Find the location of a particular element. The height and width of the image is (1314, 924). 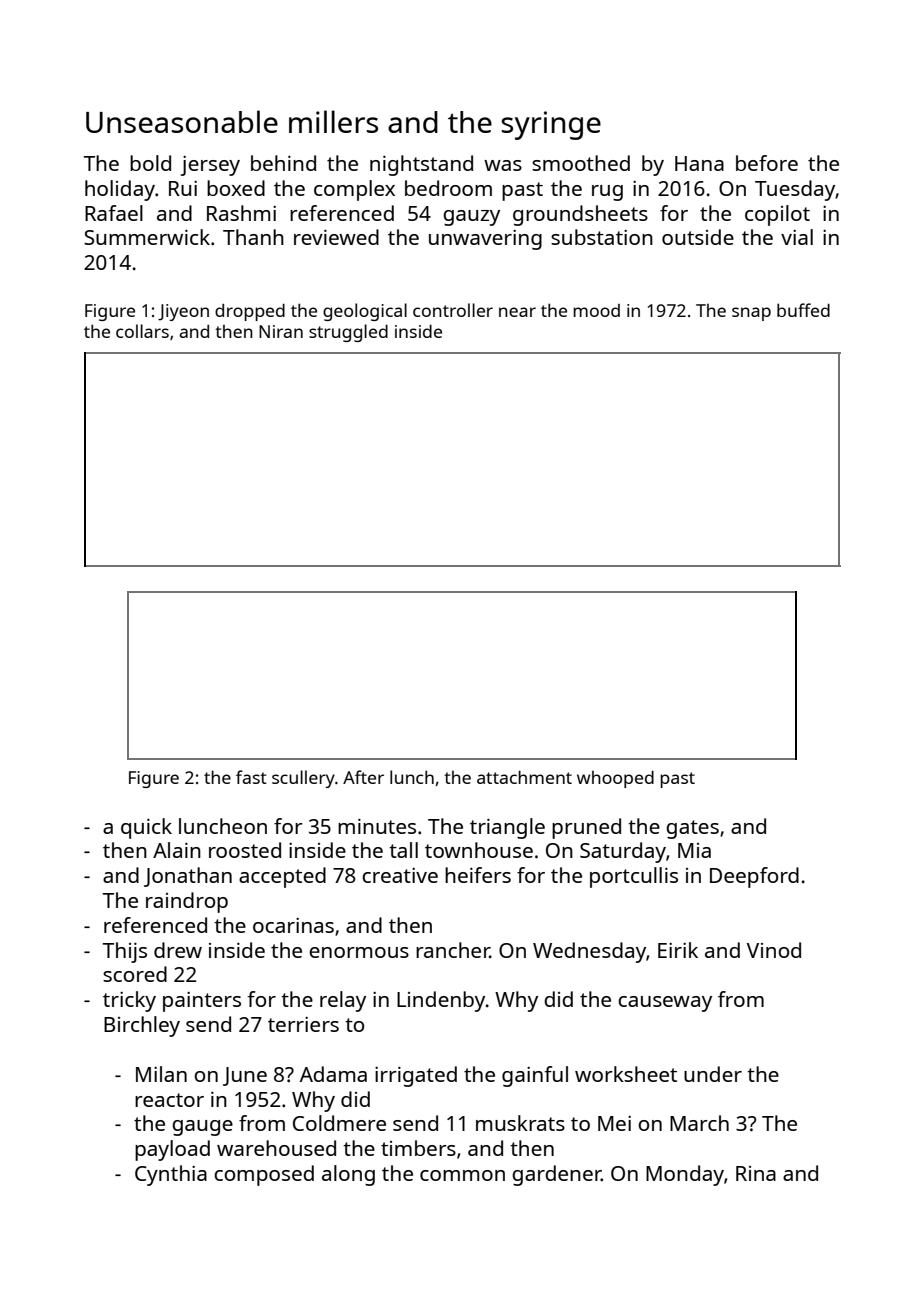

mood is located at coordinates (596, 310).
